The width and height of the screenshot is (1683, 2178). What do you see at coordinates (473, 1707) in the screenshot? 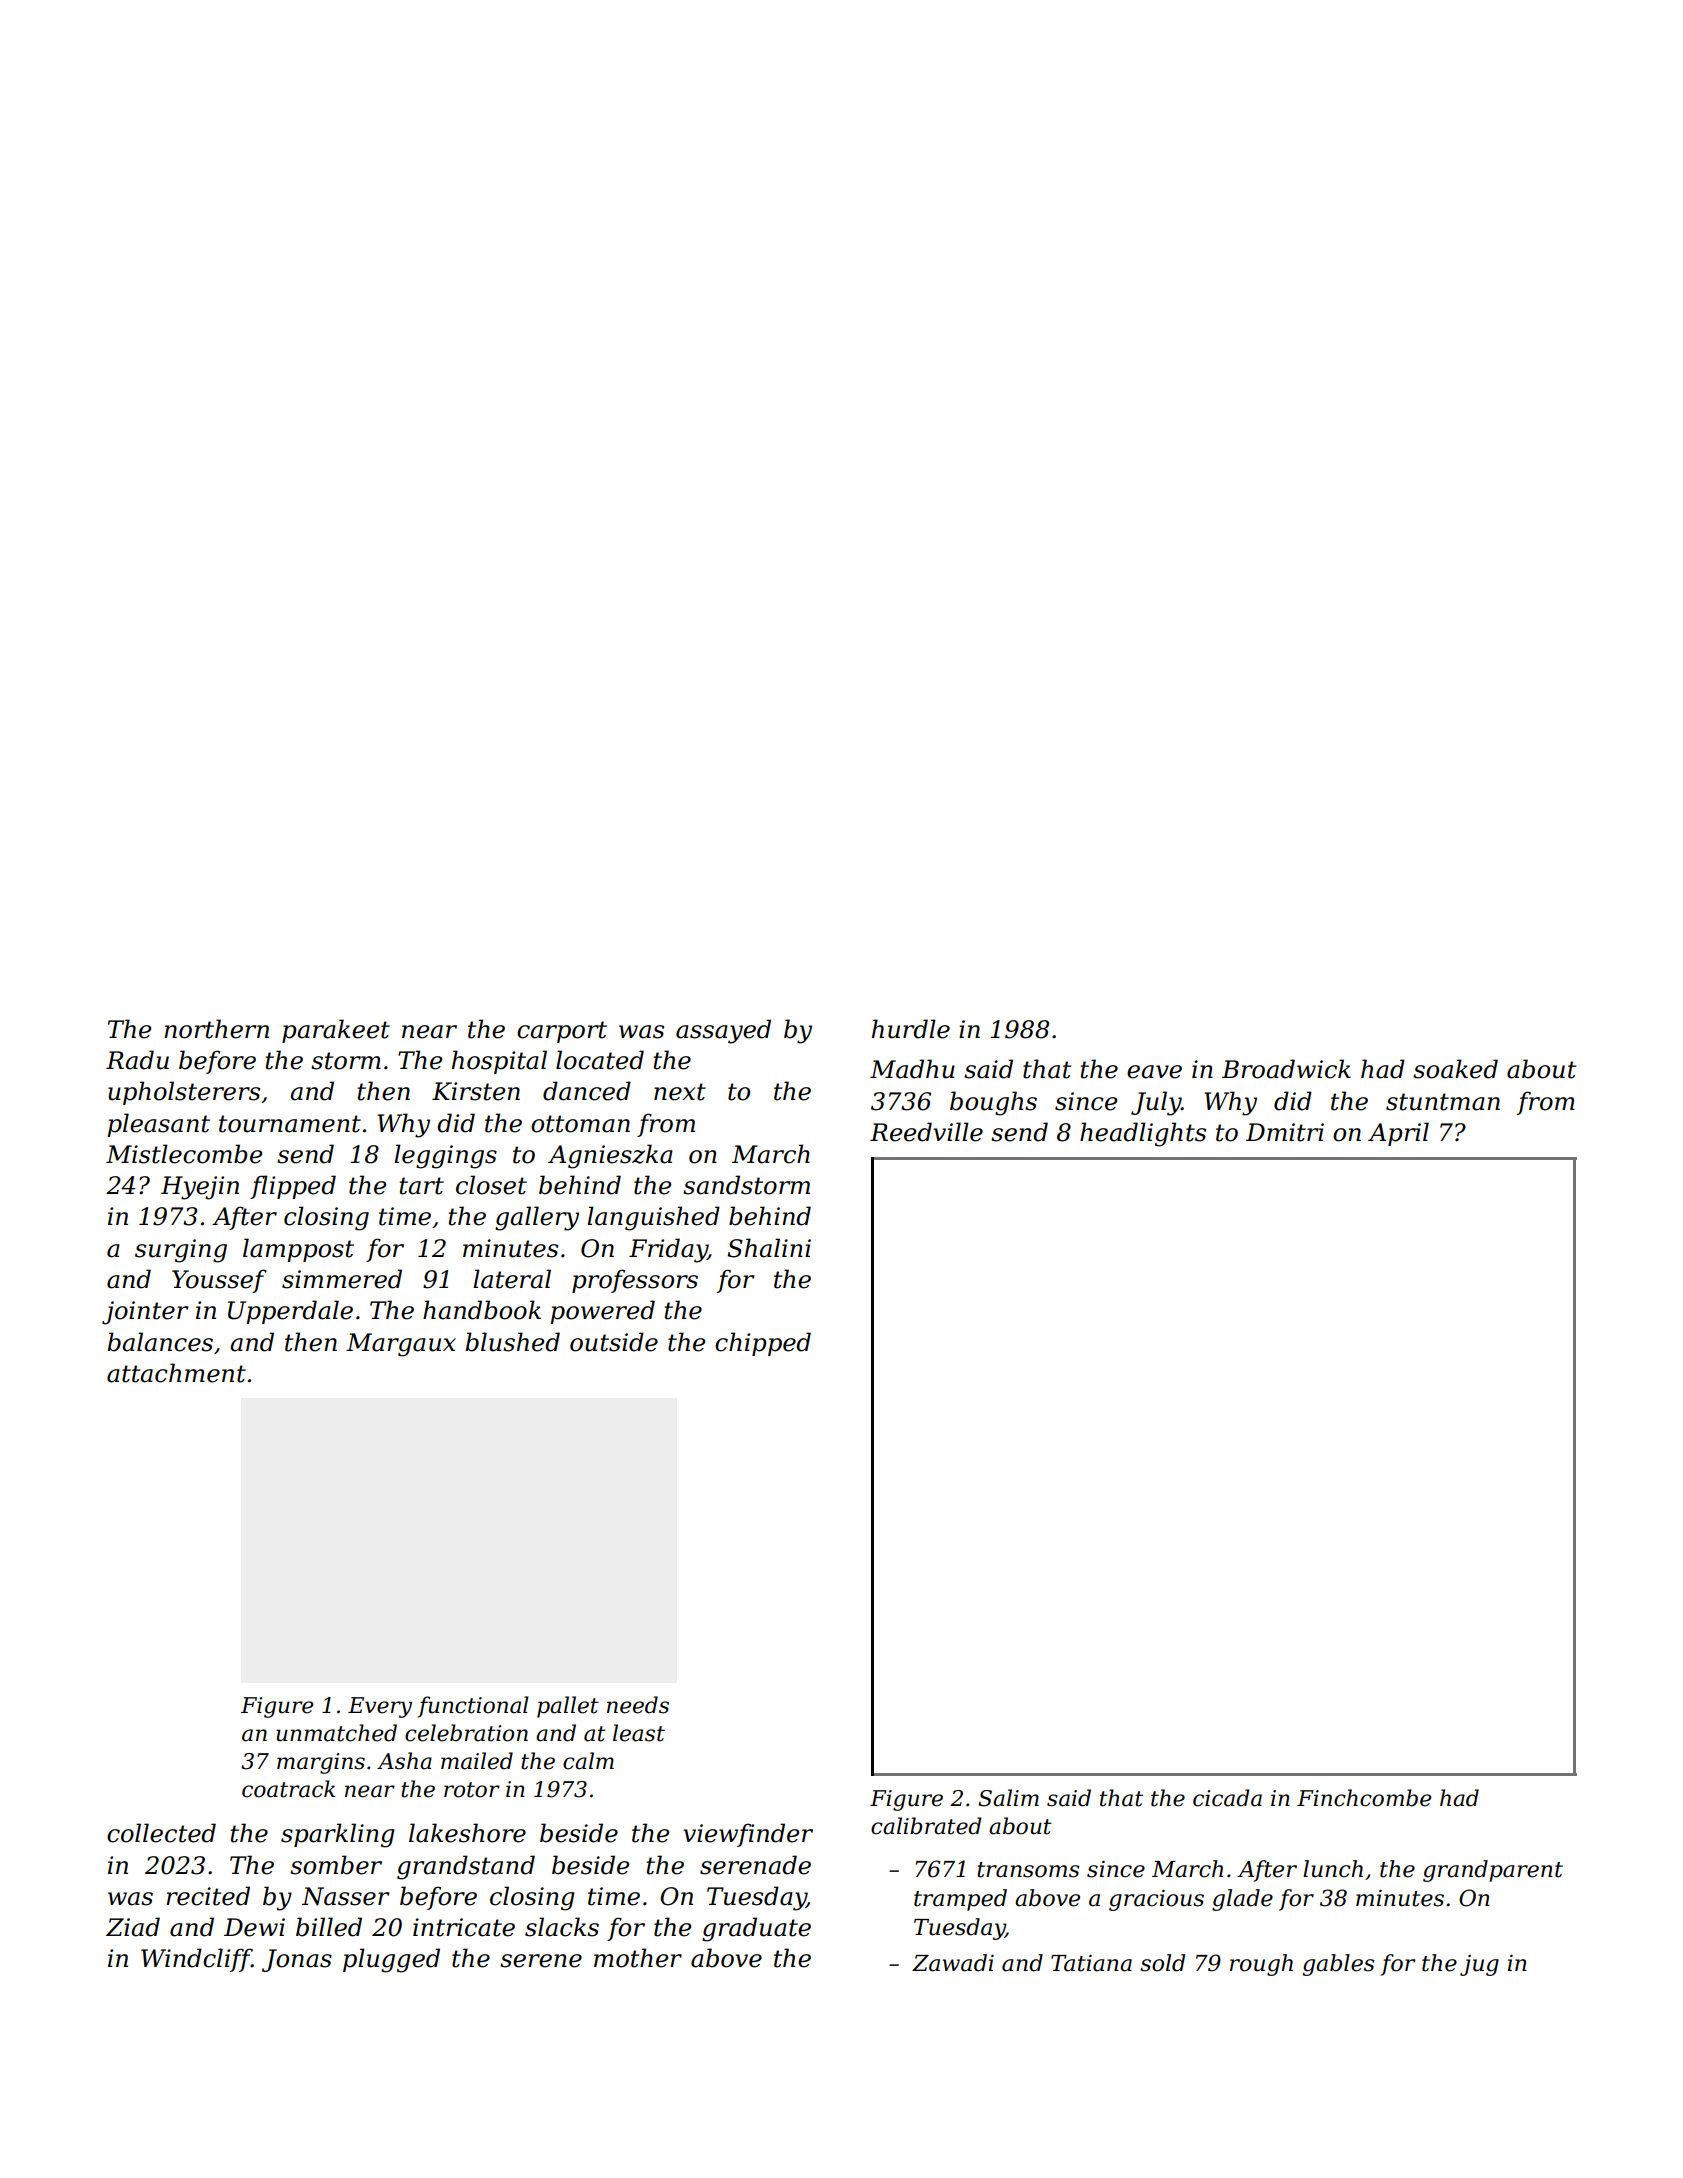
I see `functional` at bounding box center [473, 1707].
